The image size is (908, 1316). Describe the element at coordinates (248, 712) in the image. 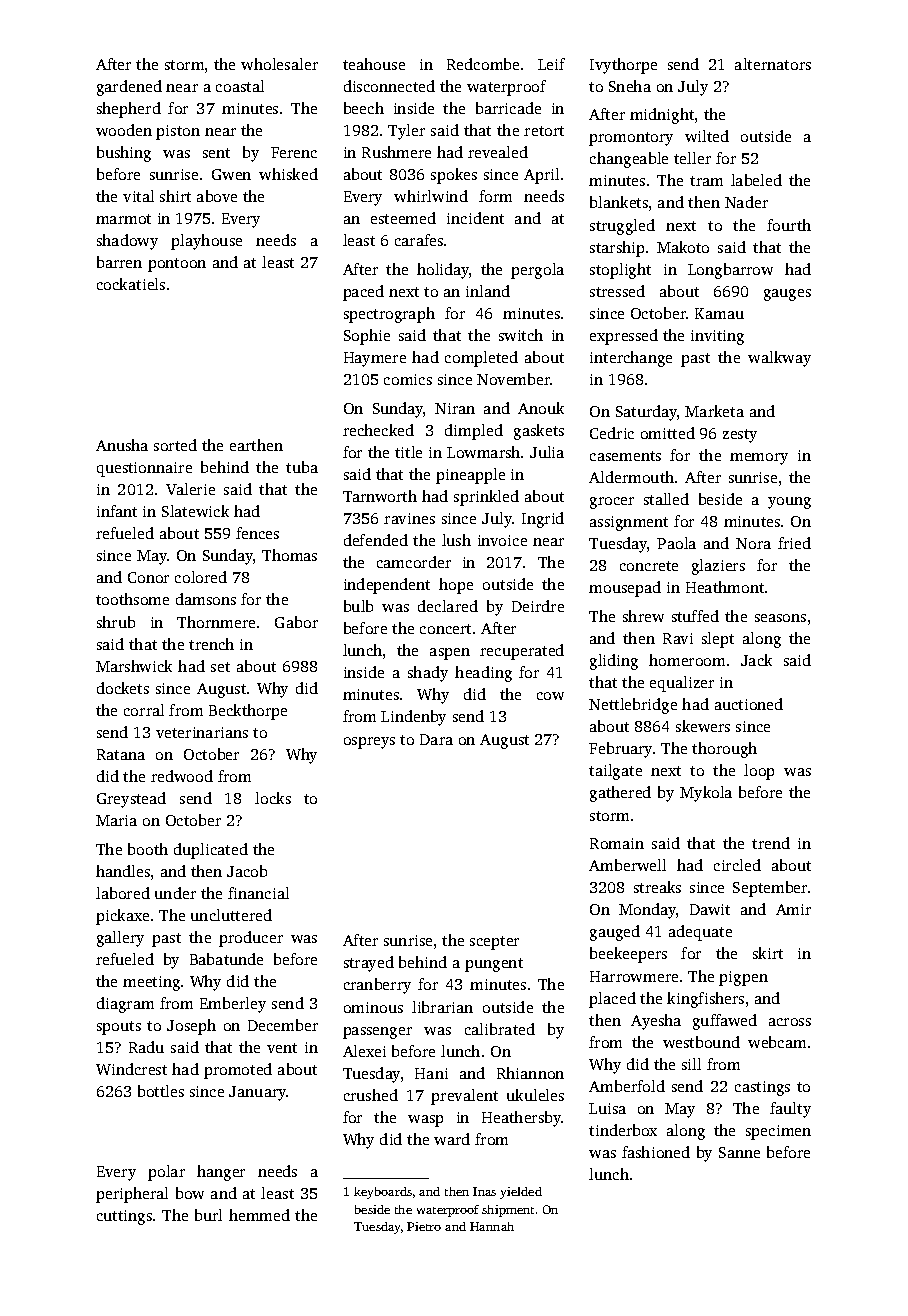

I see `Beckthorpe` at that location.
